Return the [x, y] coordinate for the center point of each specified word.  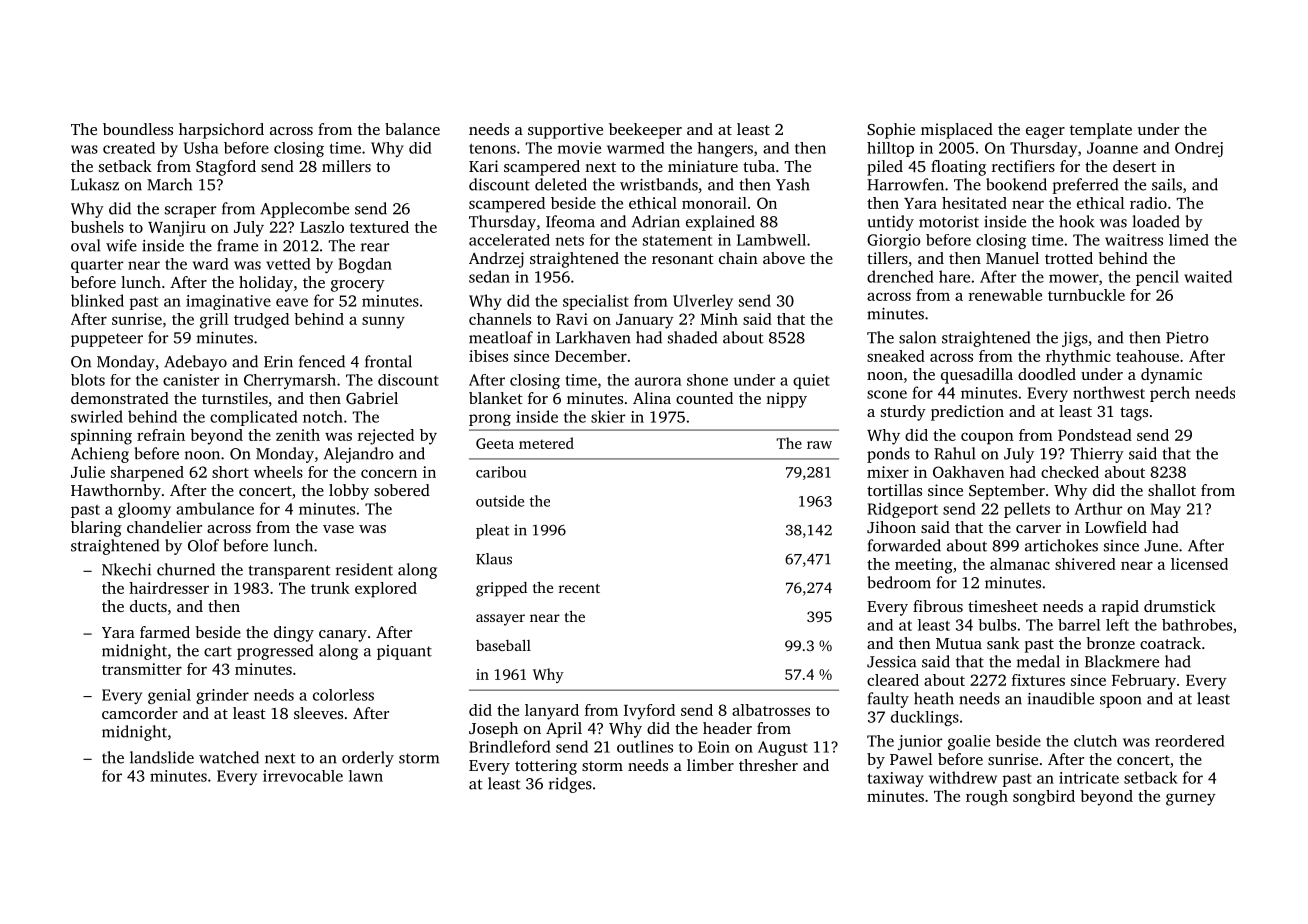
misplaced [957, 131]
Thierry [1097, 455]
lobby [349, 492]
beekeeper [645, 131]
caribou [501, 472]
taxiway [895, 779]
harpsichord [221, 131]
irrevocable [303, 776]
